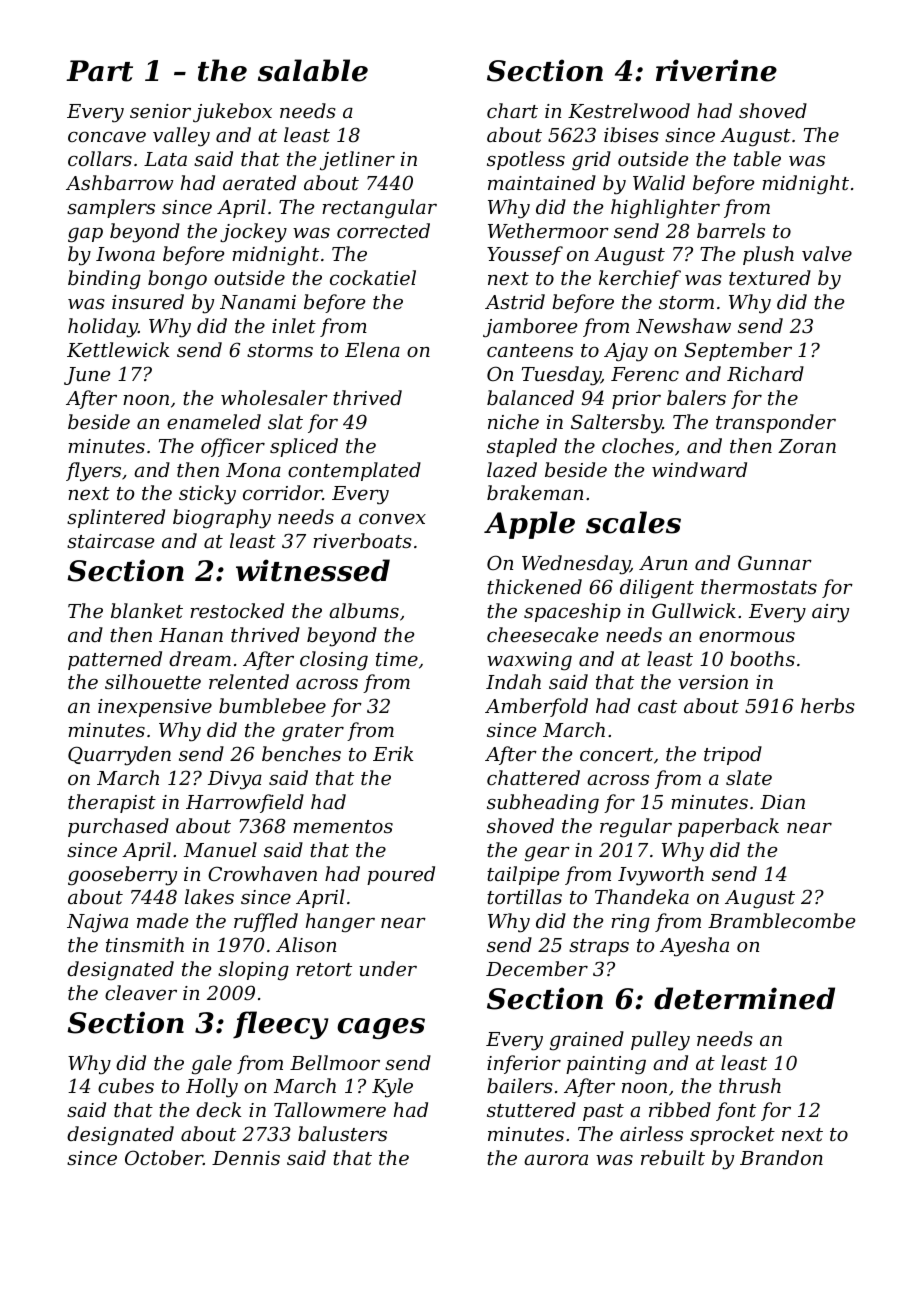 The height and width of the document is (1311, 924). I want to click on Erik, so click(393, 753).
